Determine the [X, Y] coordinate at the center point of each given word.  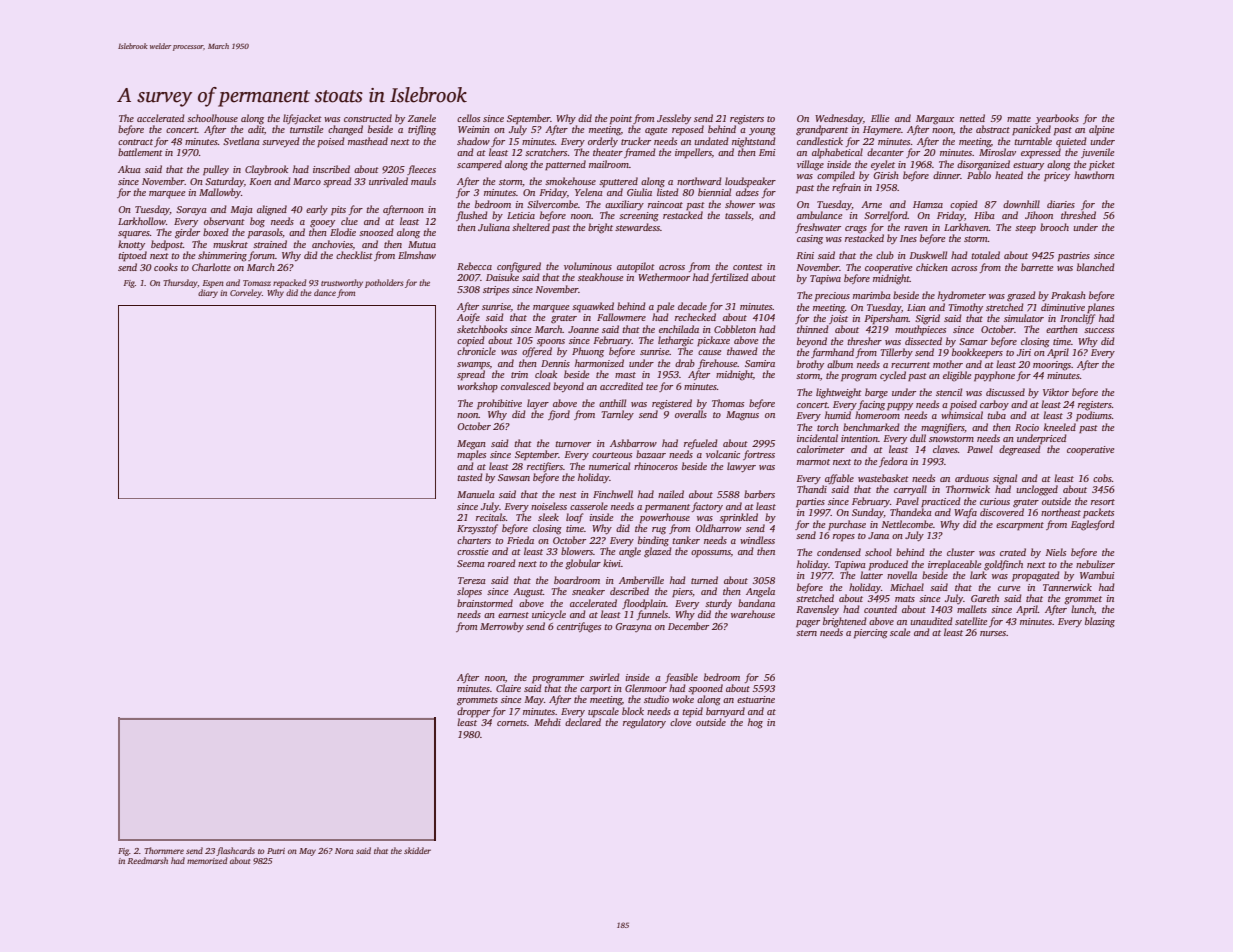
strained [270, 244]
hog [755, 723]
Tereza [472, 580]
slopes [469, 592]
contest [748, 267]
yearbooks [1057, 119]
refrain [846, 188]
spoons [551, 342]
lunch [1082, 609]
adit [256, 130]
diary [208, 293]
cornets [512, 723]
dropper [473, 712]
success [1099, 330]
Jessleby [674, 119]
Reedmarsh [148, 860]
